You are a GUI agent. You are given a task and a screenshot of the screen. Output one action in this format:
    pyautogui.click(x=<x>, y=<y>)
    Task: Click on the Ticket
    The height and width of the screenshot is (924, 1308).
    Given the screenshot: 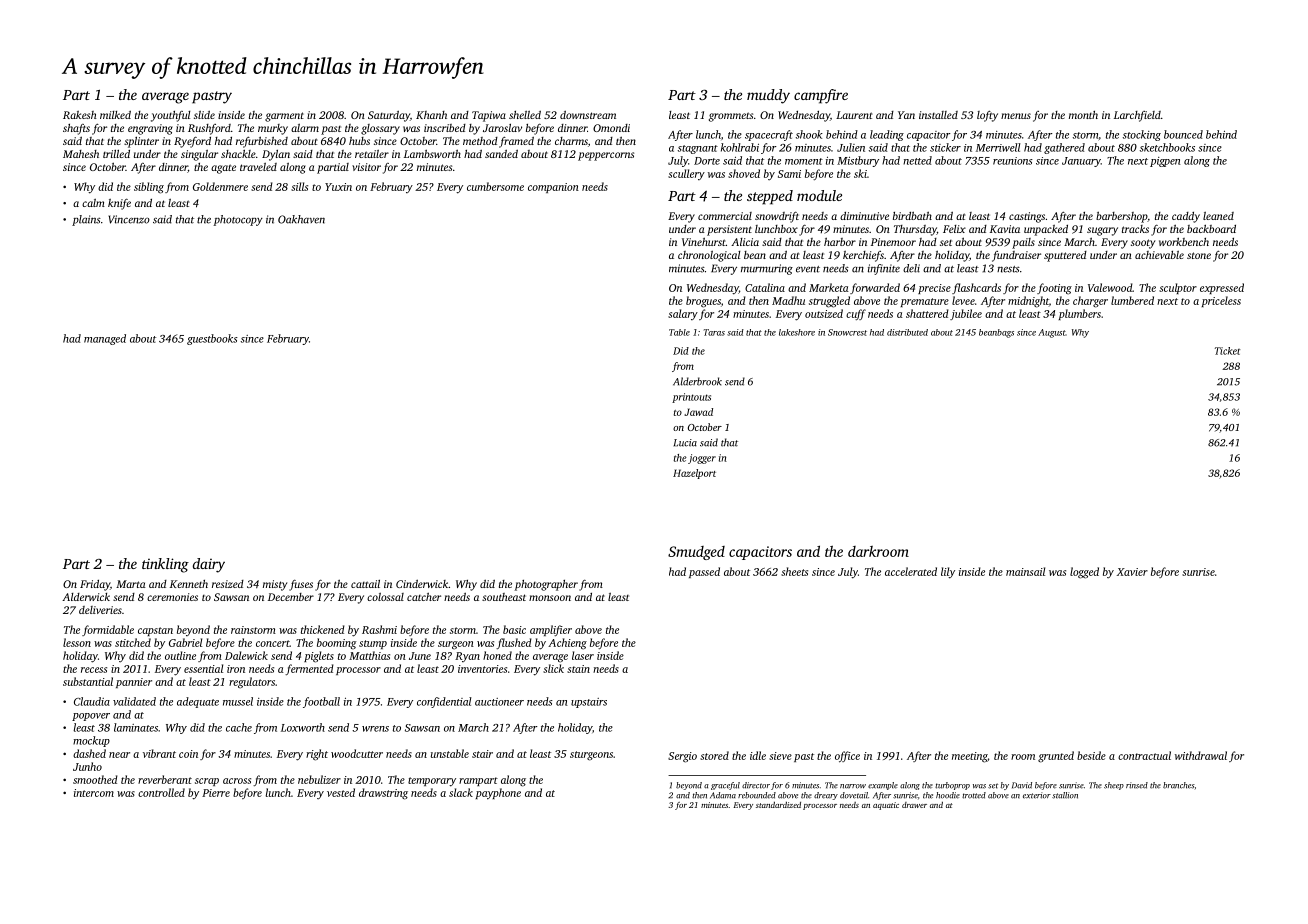 What is the action you would take?
    pyautogui.click(x=1227, y=351)
